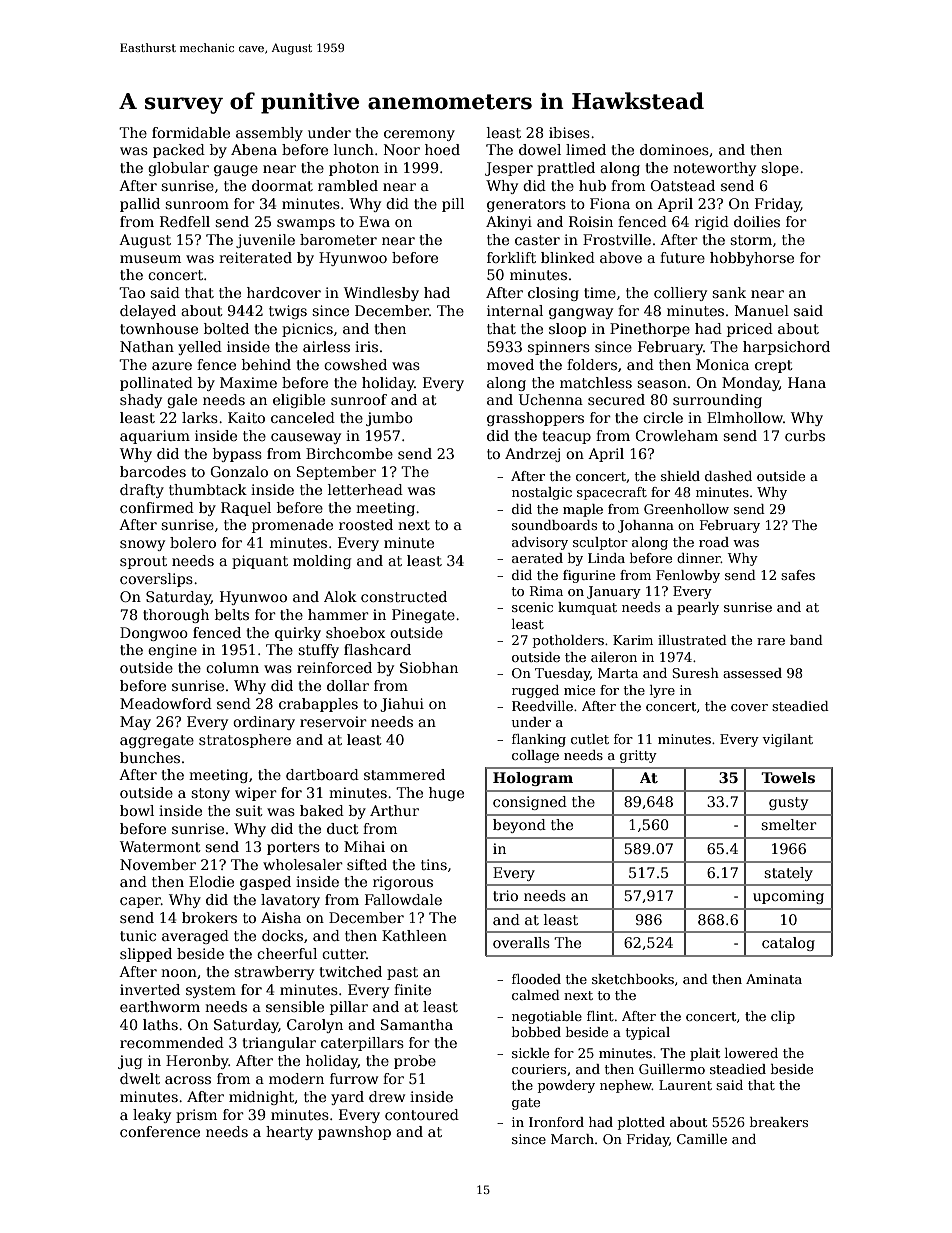 Image resolution: width=952 pixels, height=1233 pixels. Describe the element at coordinates (535, 419) in the screenshot. I see `grasshoppers` at that location.
